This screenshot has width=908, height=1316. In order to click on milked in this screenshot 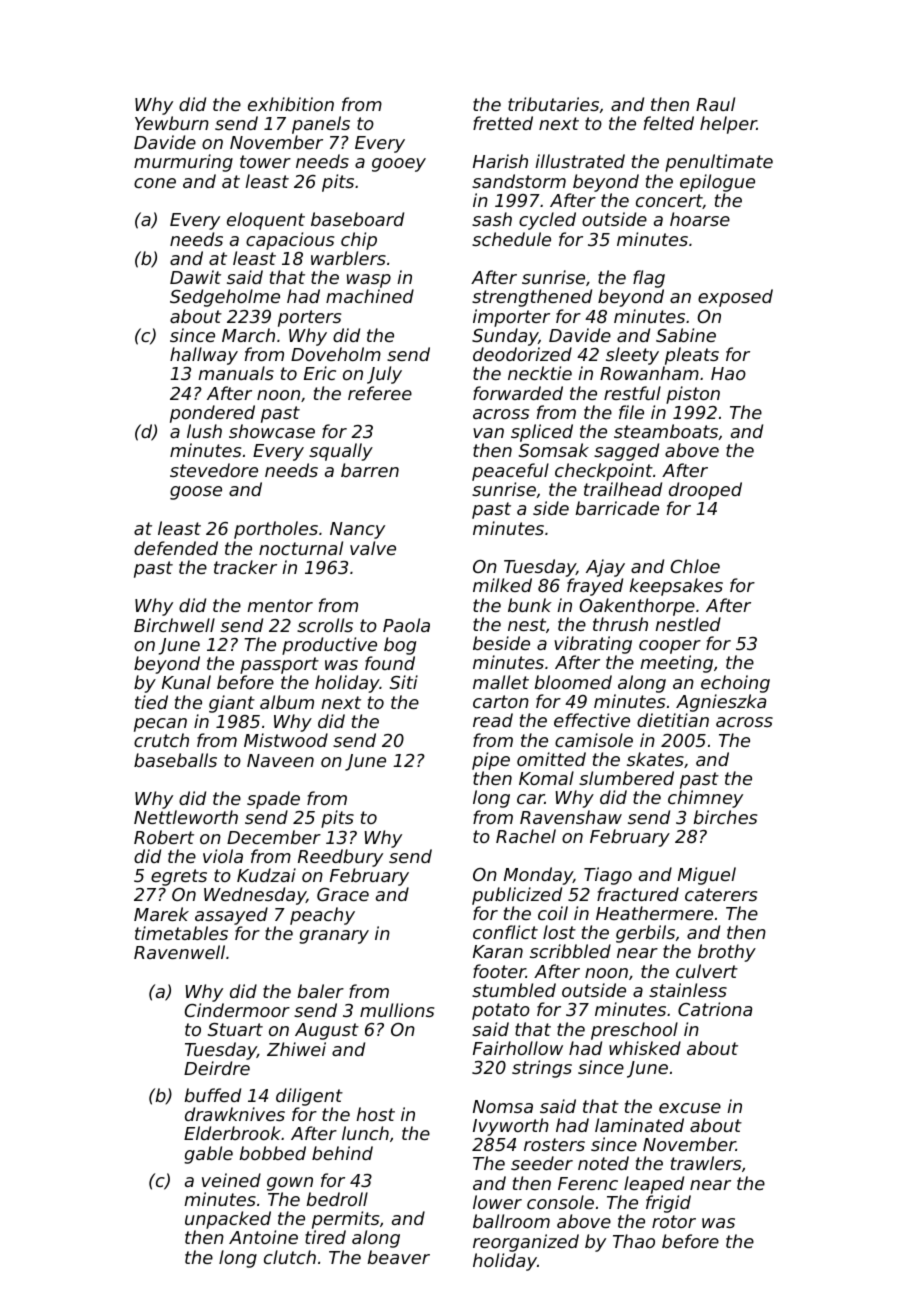, I will do `click(502, 585)`.
